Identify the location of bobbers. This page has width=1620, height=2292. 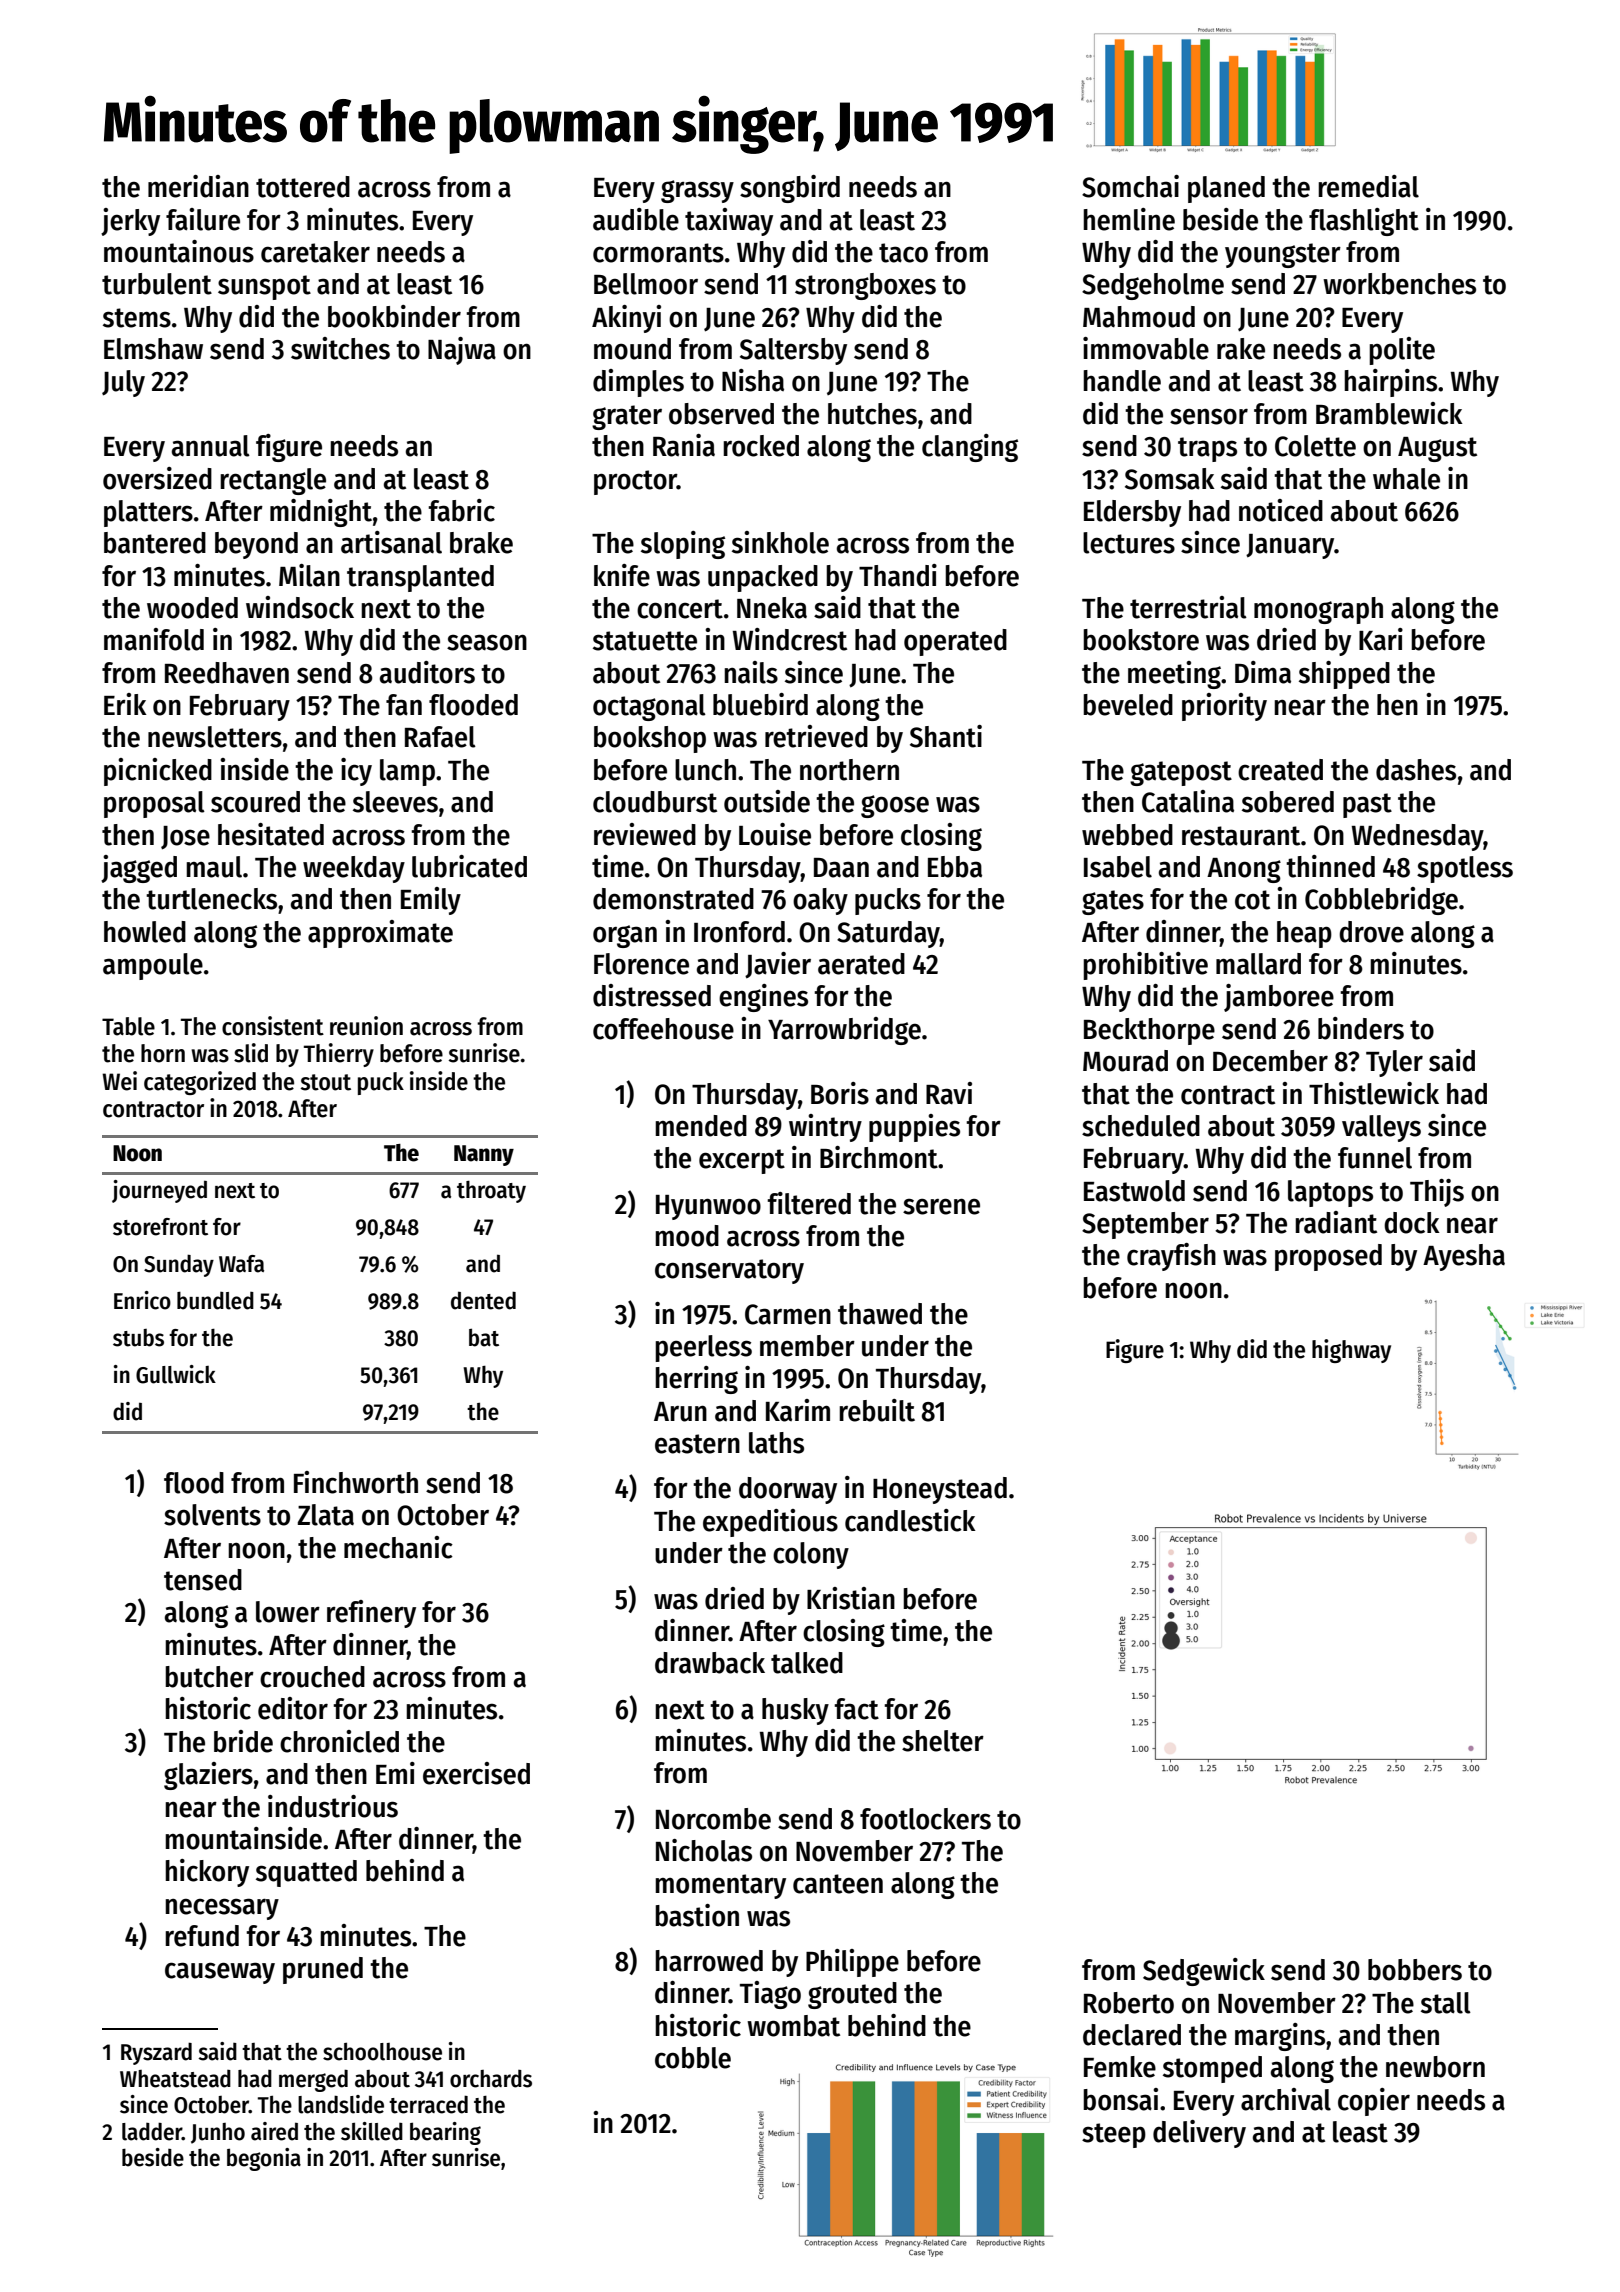
(1415, 1970).
